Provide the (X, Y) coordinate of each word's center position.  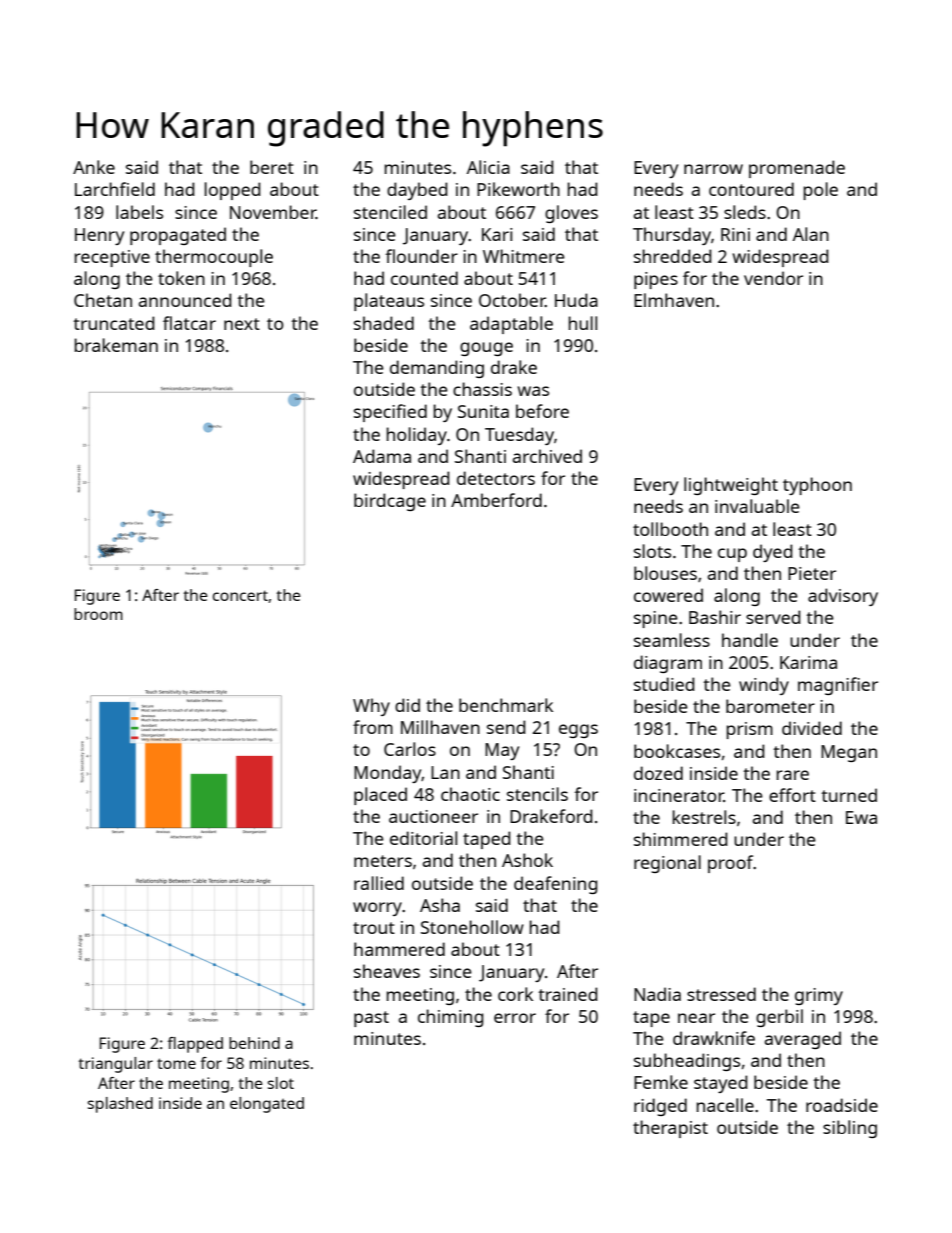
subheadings (687, 1062)
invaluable (757, 506)
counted (424, 278)
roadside (842, 1105)
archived (547, 456)
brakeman (116, 345)
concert (240, 595)
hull (582, 323)
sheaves (387, 971)
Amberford (496, 500)
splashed (120, 1105)
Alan (811, 234)
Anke (94, 167)
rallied (379, 883)
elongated (267, 1105)
